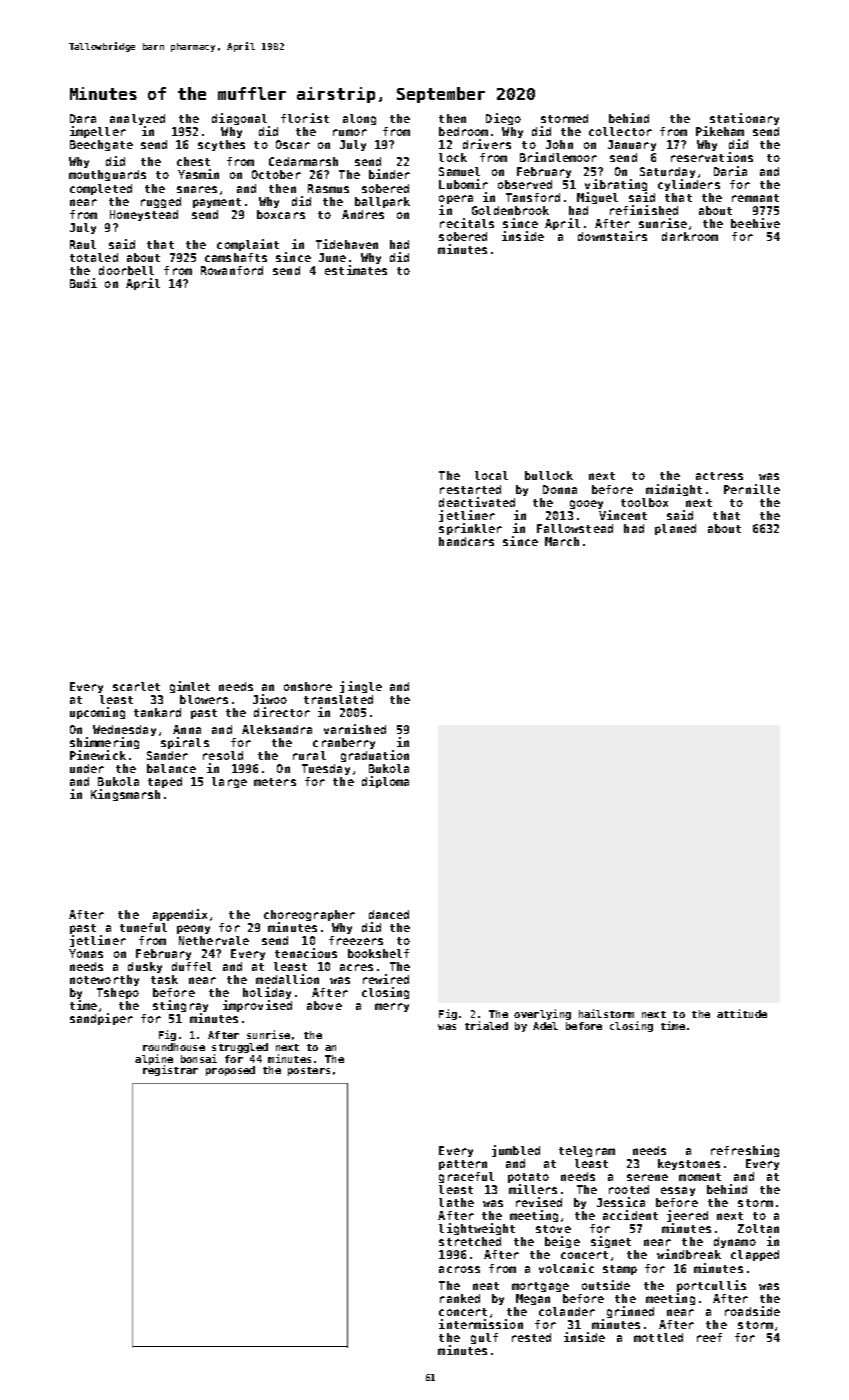 The image size is (849, 1400). Describe the element at coordinates (744, 119) in the image. I see `stationary` at that location.
